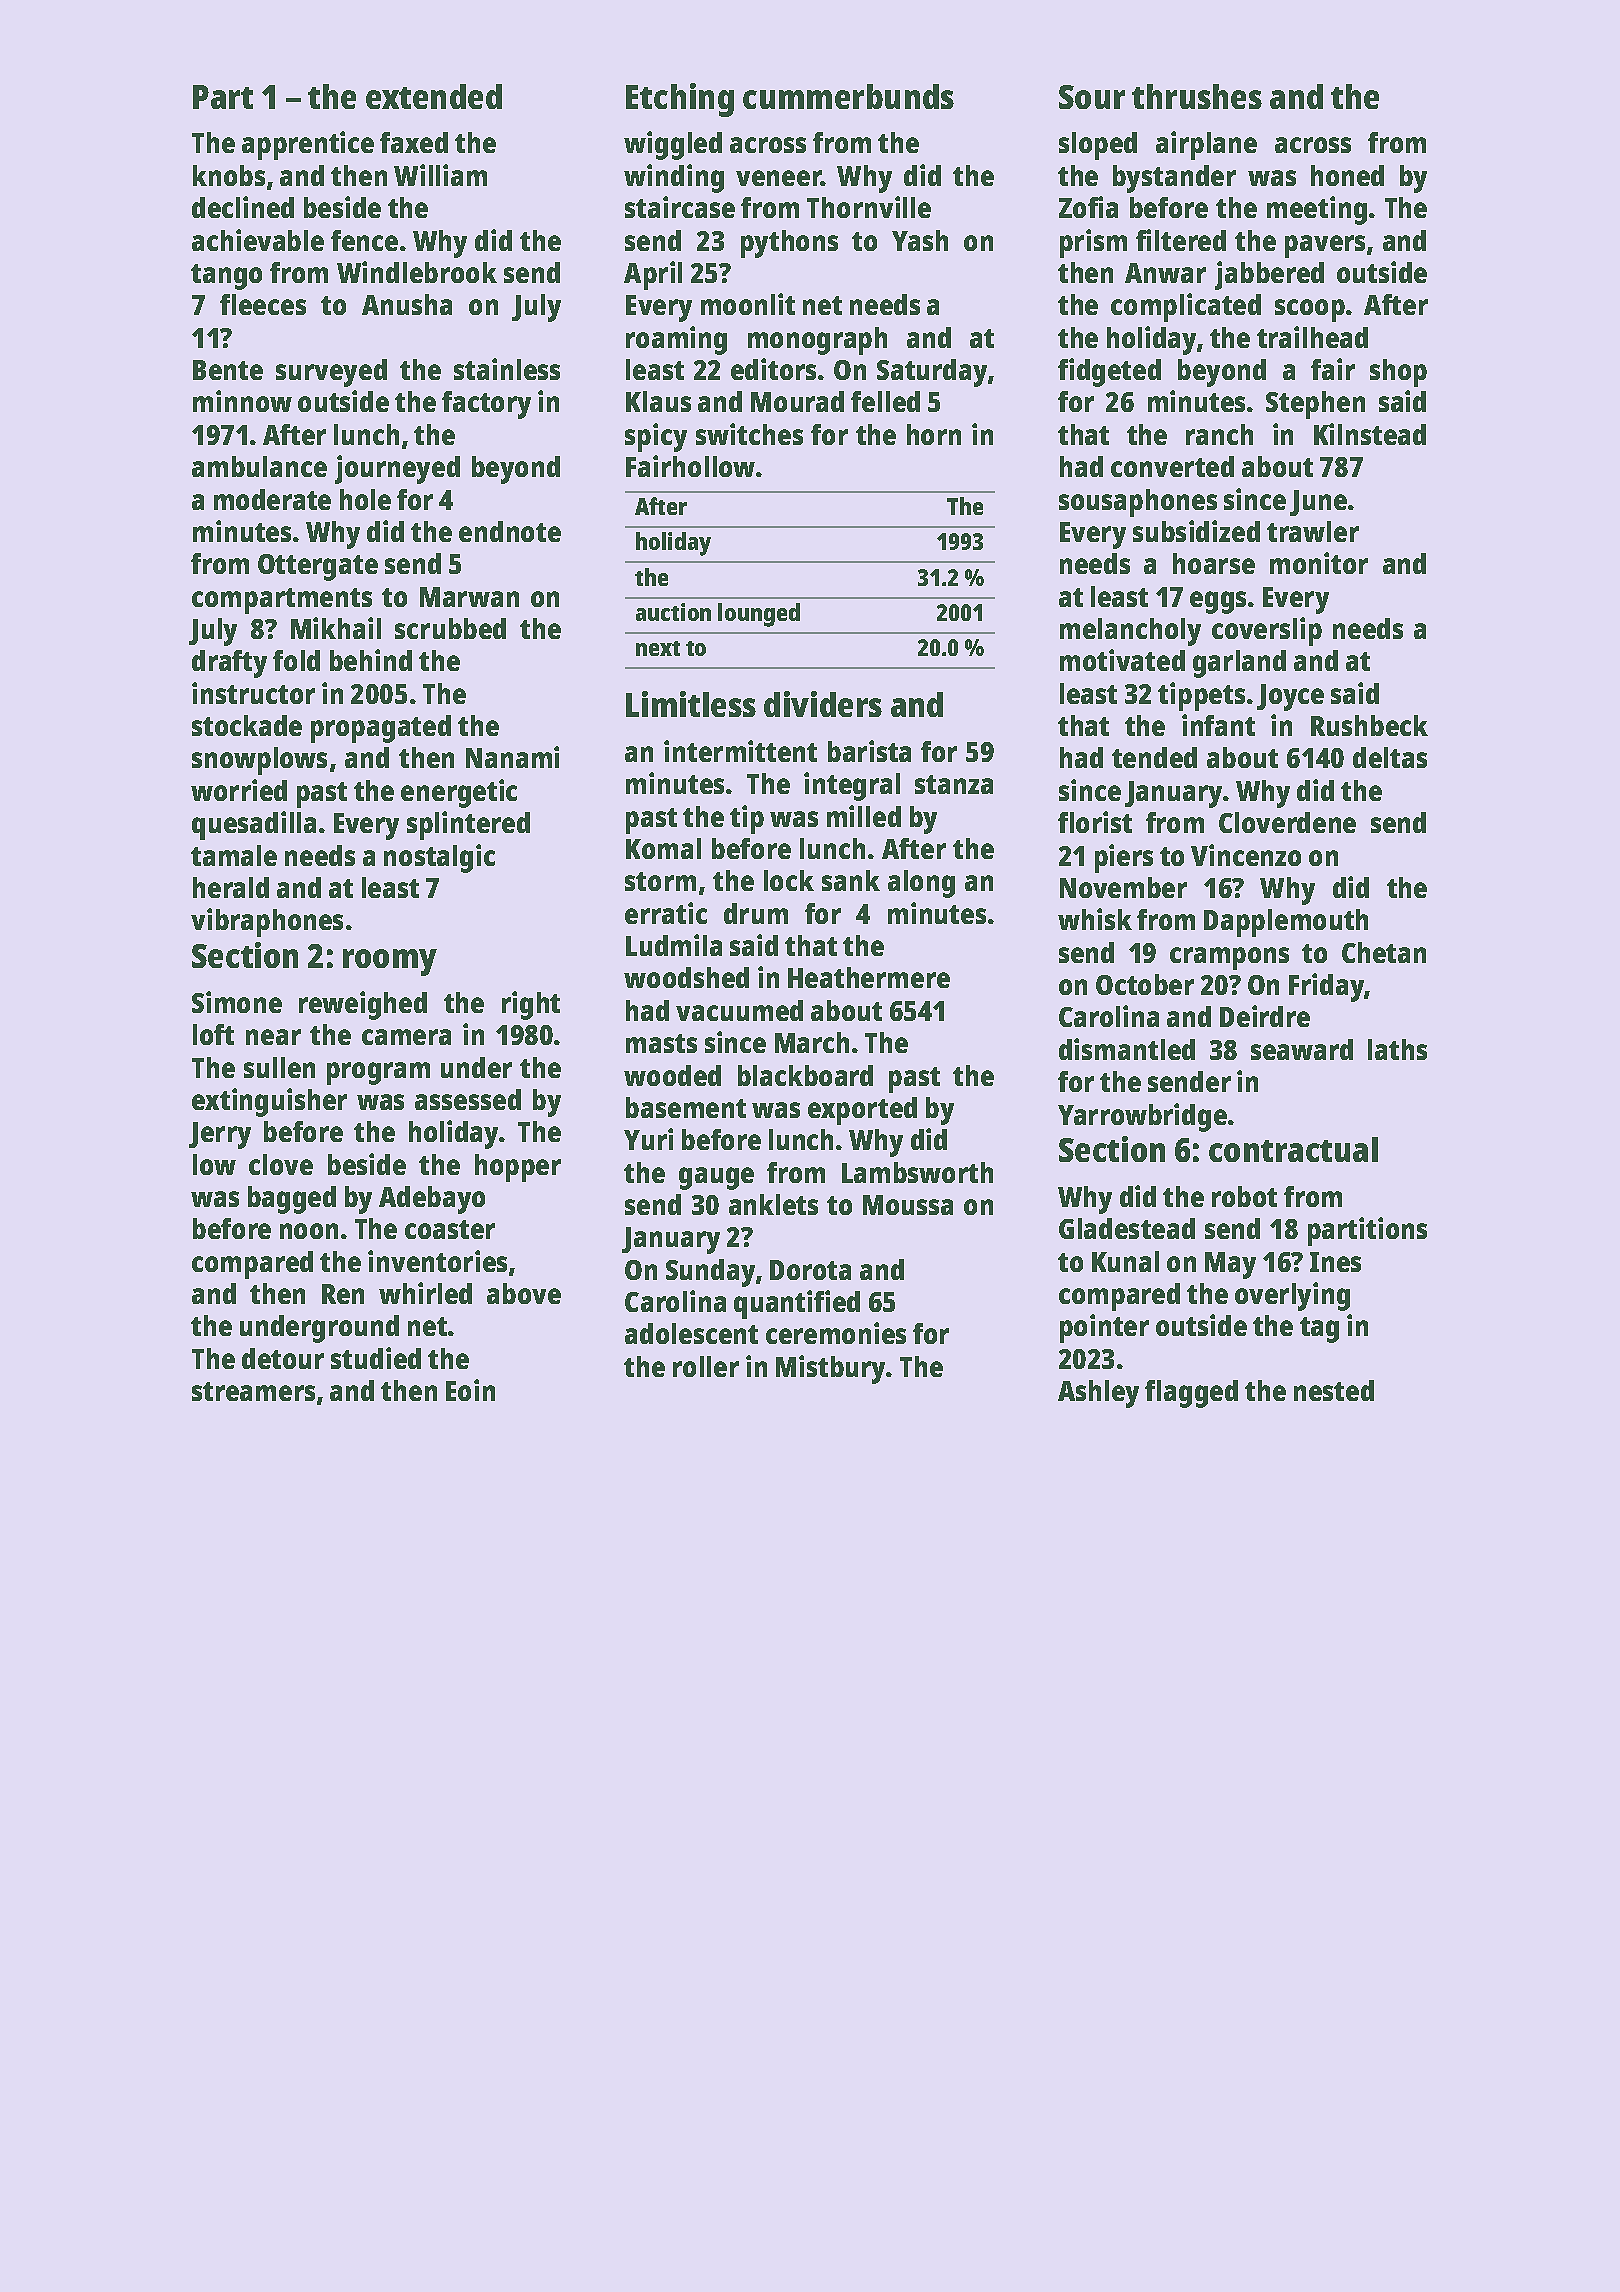  Describe the element at coordinates (253, 1391) in the screenshot. I see `streamers` at that location.
